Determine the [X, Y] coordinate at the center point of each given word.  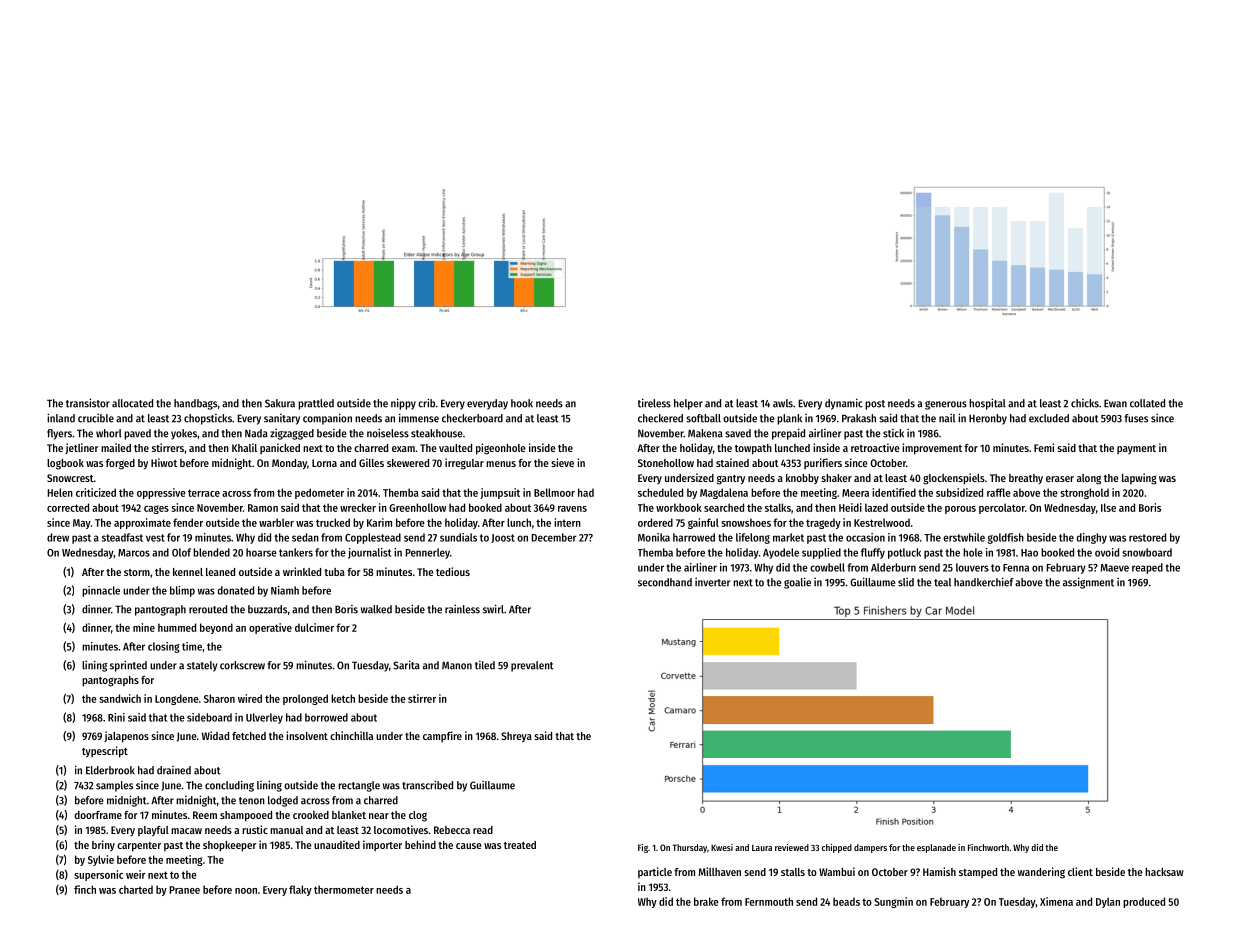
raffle [999, 492]
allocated [132, 403]
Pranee [184, 890]
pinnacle [101, 591]
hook [522, 403]
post [875, 405]
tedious [453, 571]
